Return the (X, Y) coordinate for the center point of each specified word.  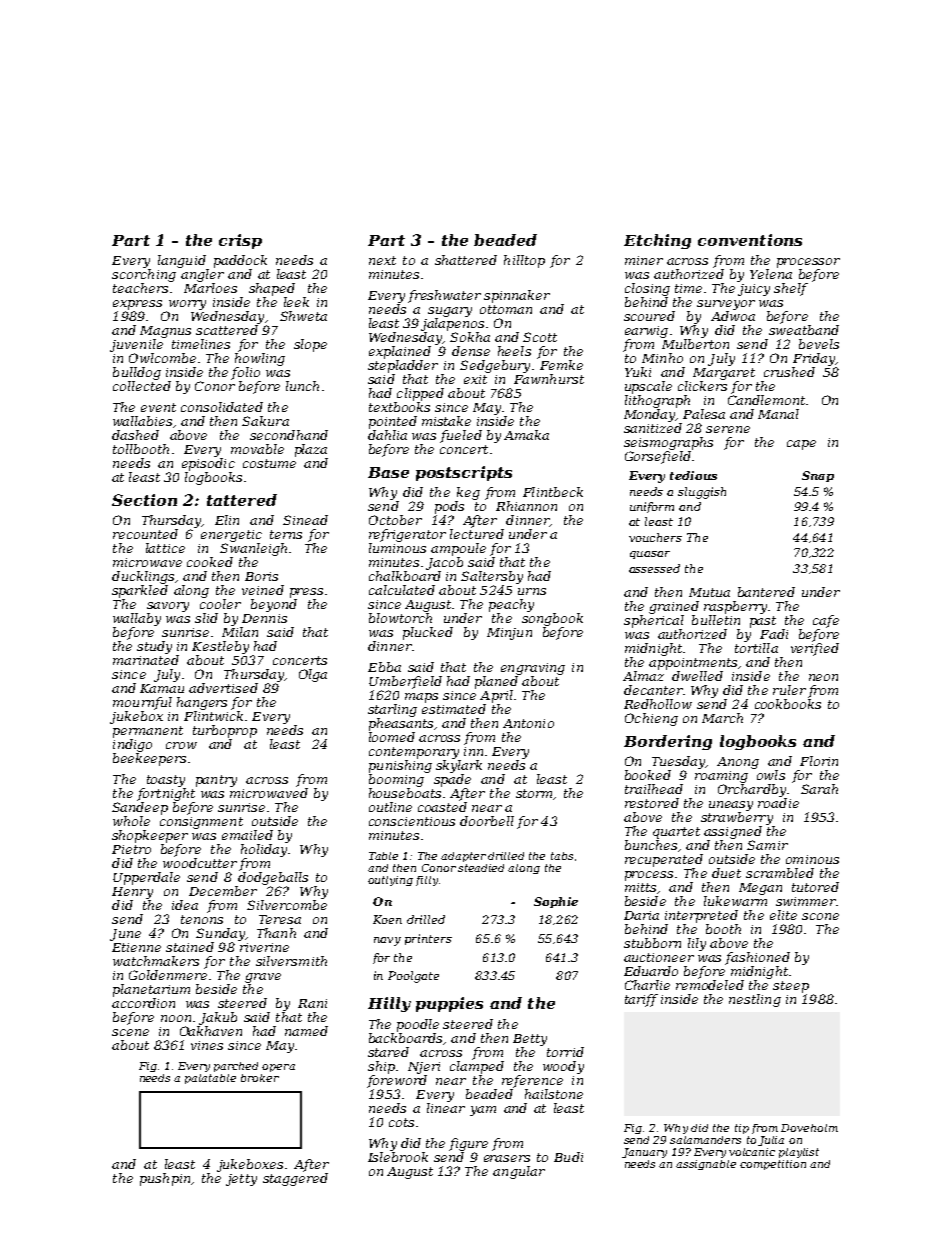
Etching (657, 241)
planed (496, 682)
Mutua (709, 592)
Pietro (131, 849)
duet (726, 873)
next (382, 260)
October (395, 520)
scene (130, 1032)
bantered (766, 592)
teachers (140, 288)
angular (519, 1172)
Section (144, 500)
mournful (142, 703)
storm (534, 793)
